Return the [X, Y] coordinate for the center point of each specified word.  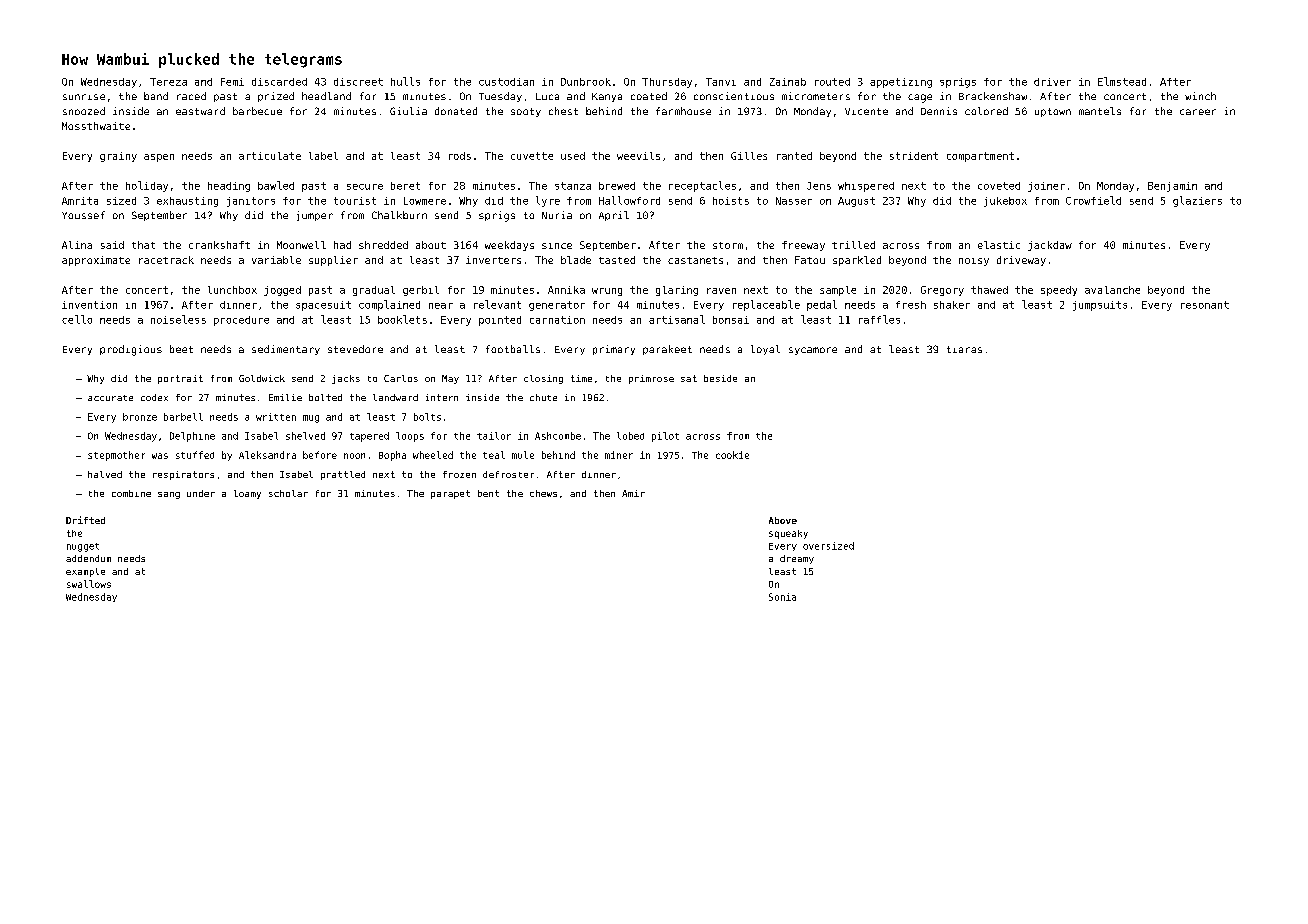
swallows [89, 584]
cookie [732, 455]
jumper [315, 216]
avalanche [1112, 290]
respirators [183, 475]
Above [783, 520]
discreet [358, 82]
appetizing [901, 83]
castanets [695, 260]
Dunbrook [586, 82]
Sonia [782, 597]
